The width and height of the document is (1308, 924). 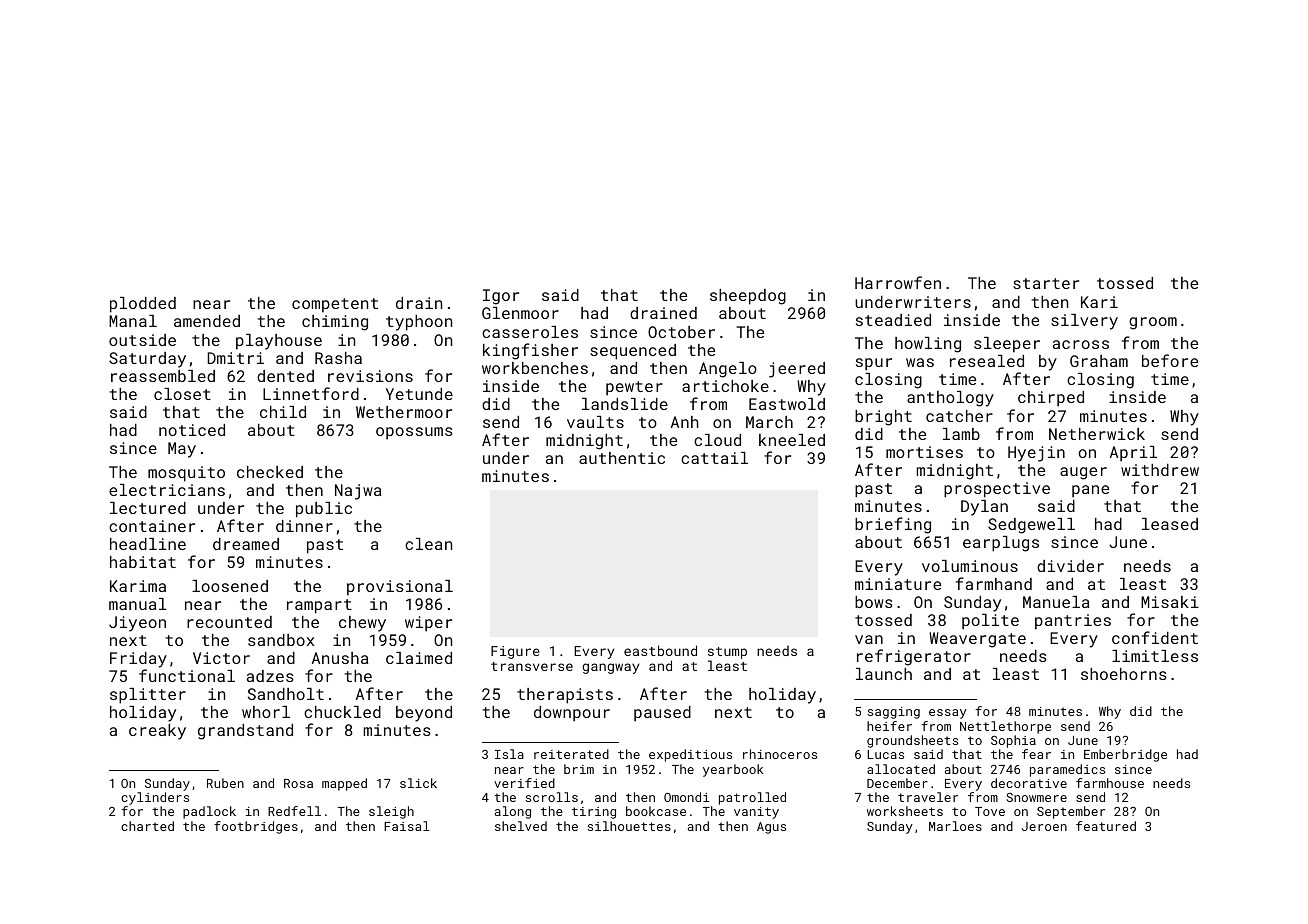 What do you see at coordinates (662, 714) in the document?
I see `paused` at bounding box center [662, 714].
